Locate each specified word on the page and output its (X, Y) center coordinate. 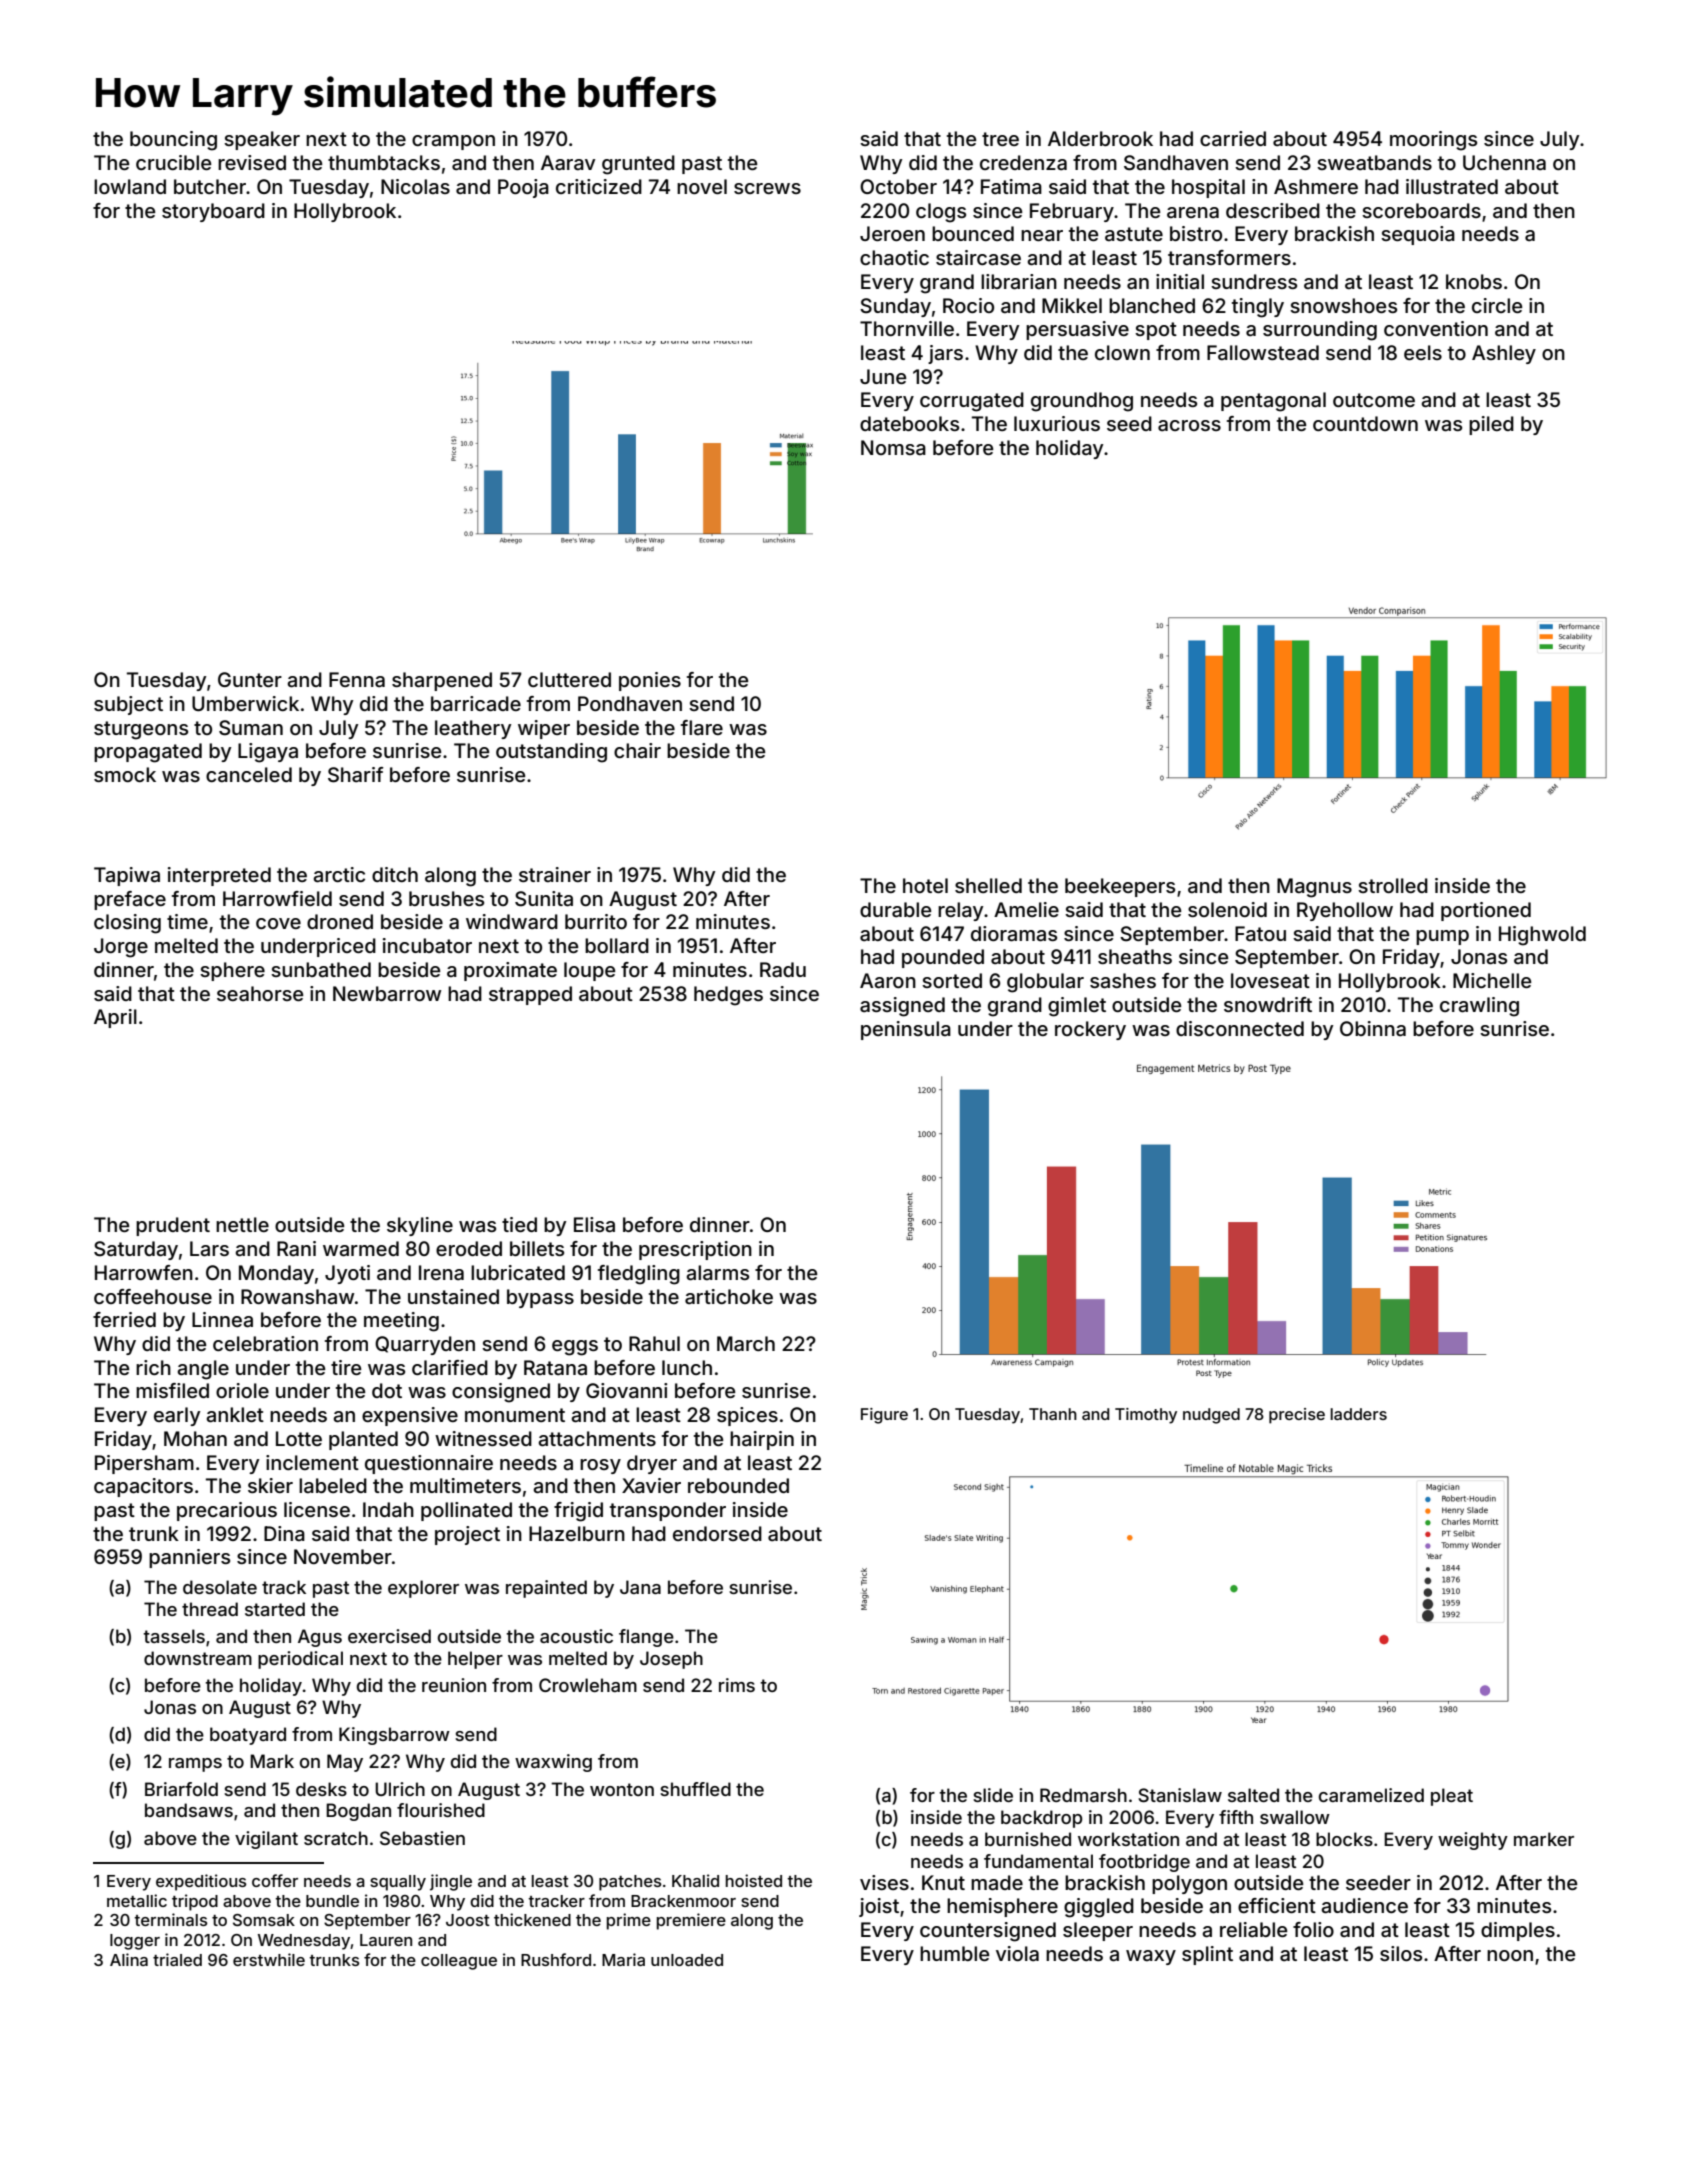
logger (135, 1942)
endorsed (717, 1533)
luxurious (1057, 423)
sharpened (442, 681)
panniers (189, 1558)
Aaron (888, 981)
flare (702, 727)
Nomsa (893, 447)
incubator (427, 945)
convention (1436, 328)
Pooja (523, 188)
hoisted (754, 1880)
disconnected (1240, 1028)
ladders (1358, 1414)
